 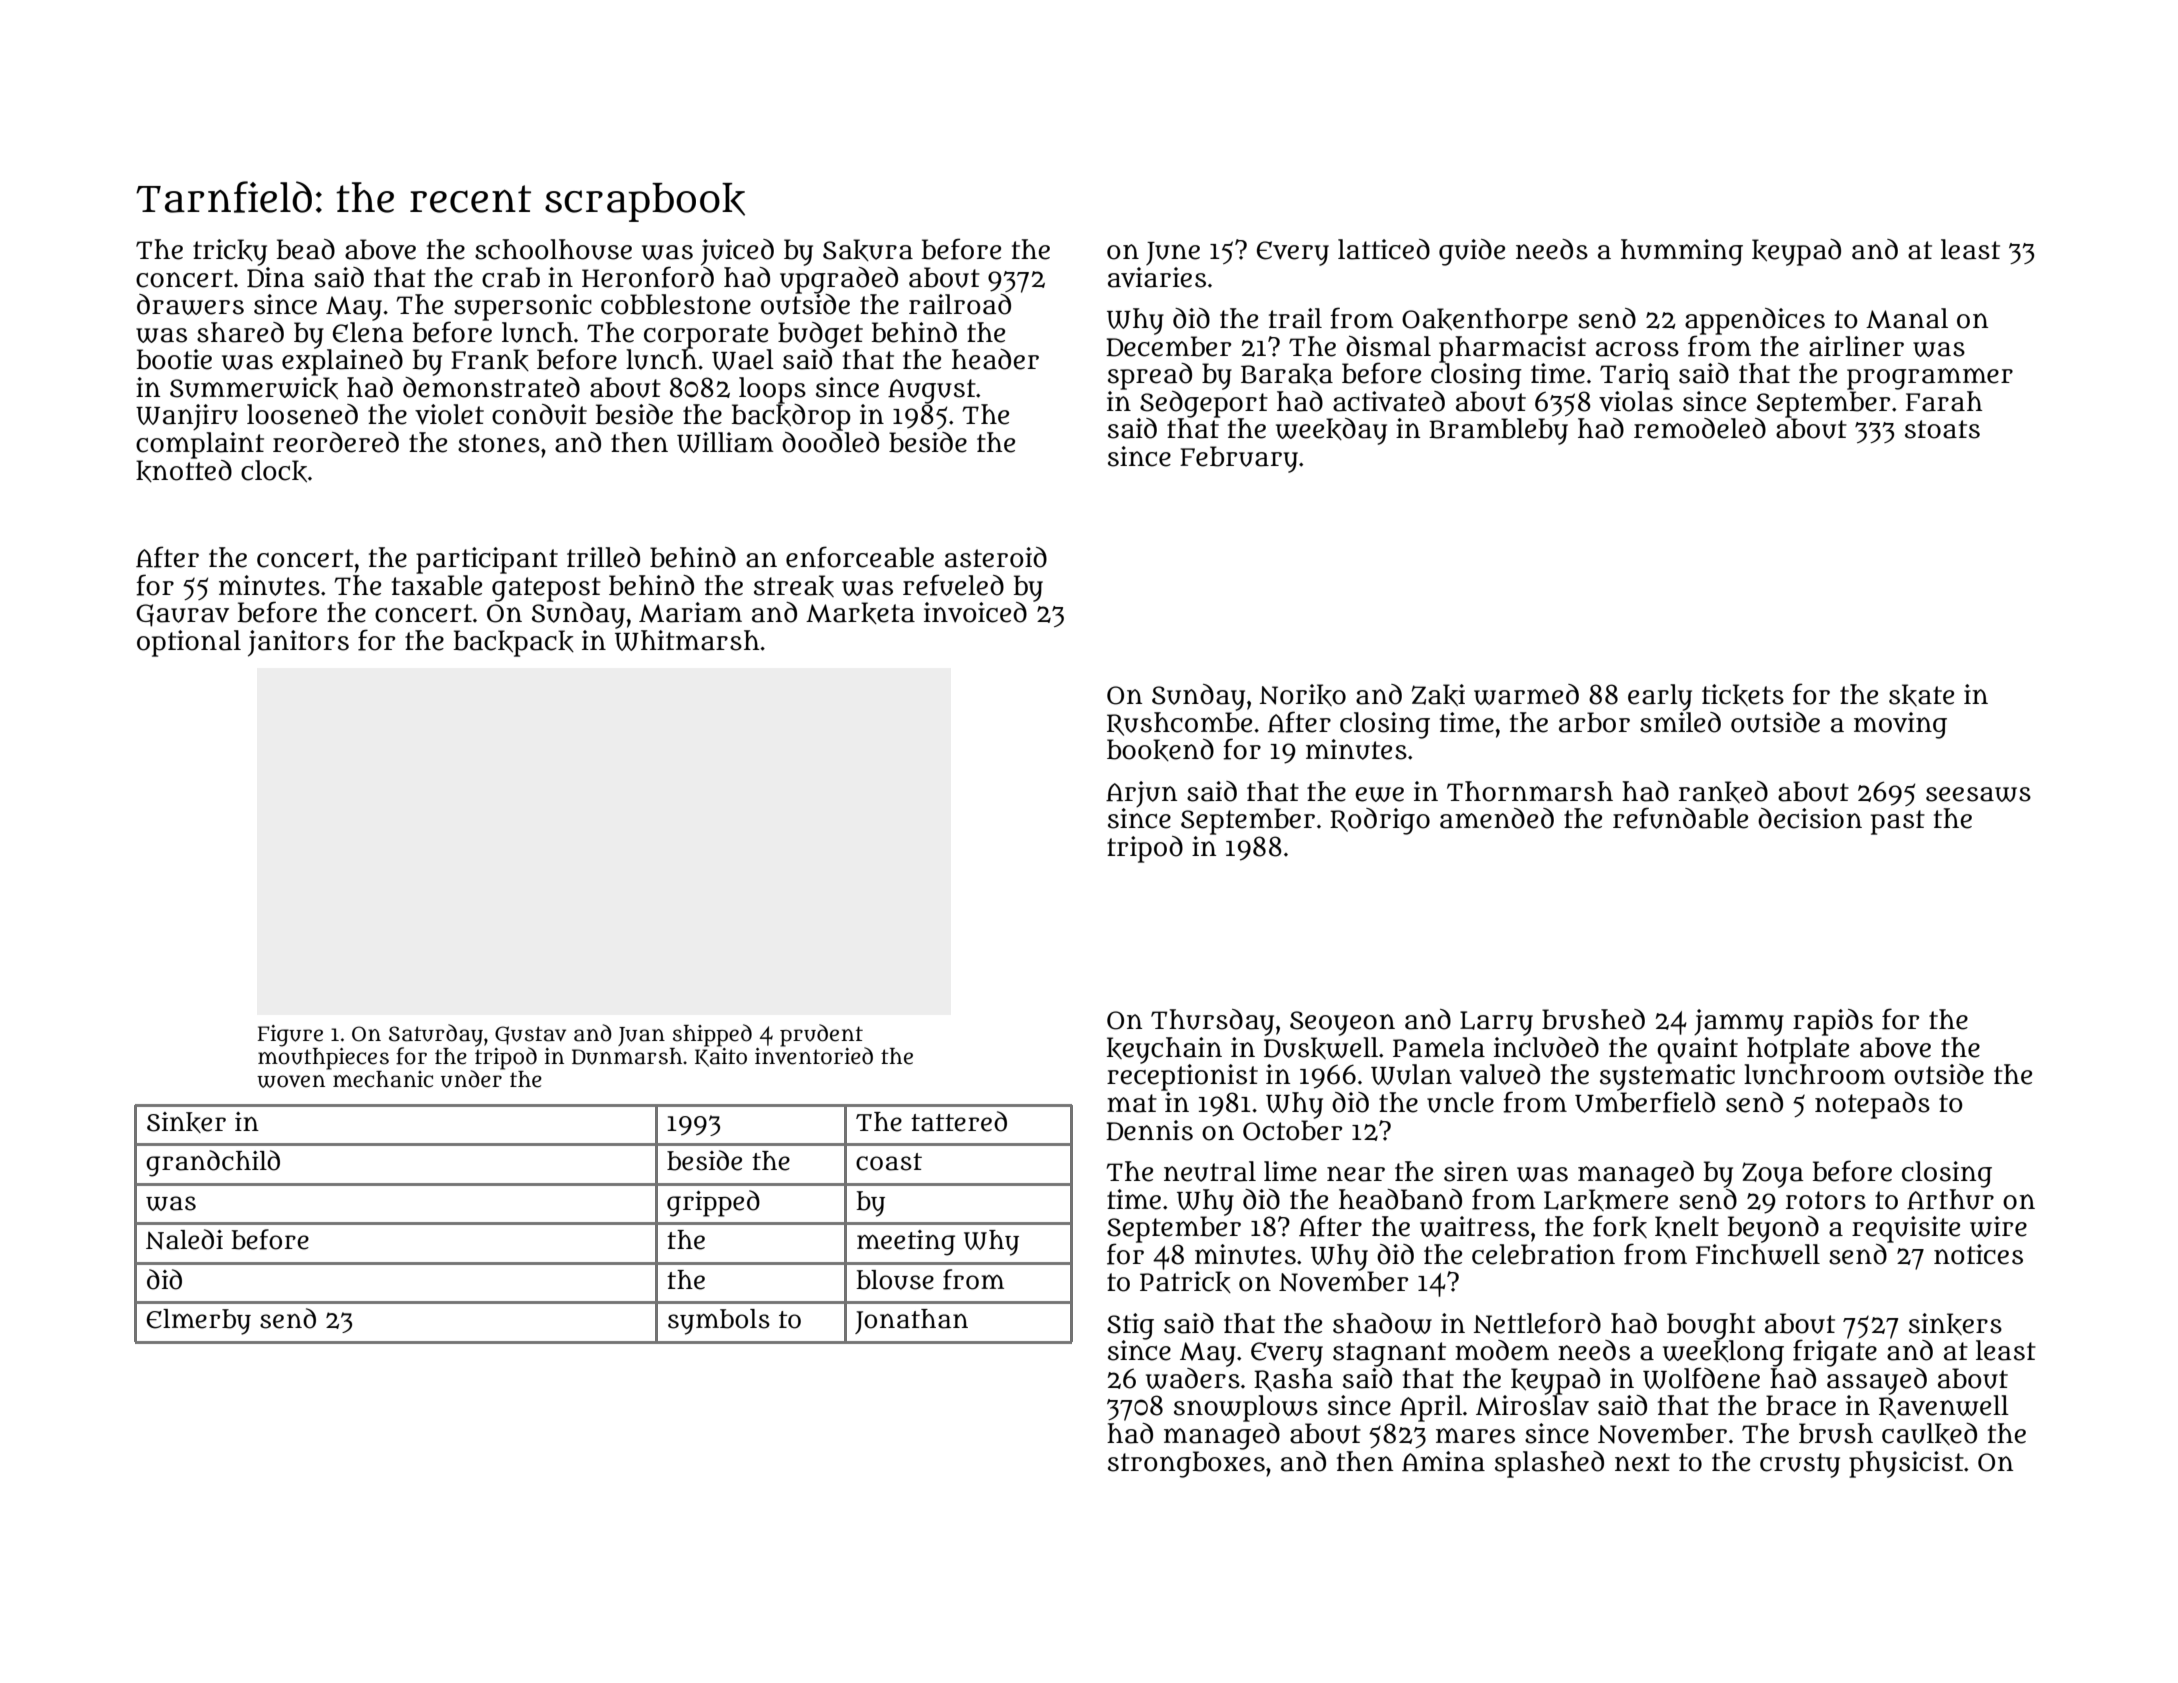 I want to click on remodeled, so click(x=1700, y=428).
